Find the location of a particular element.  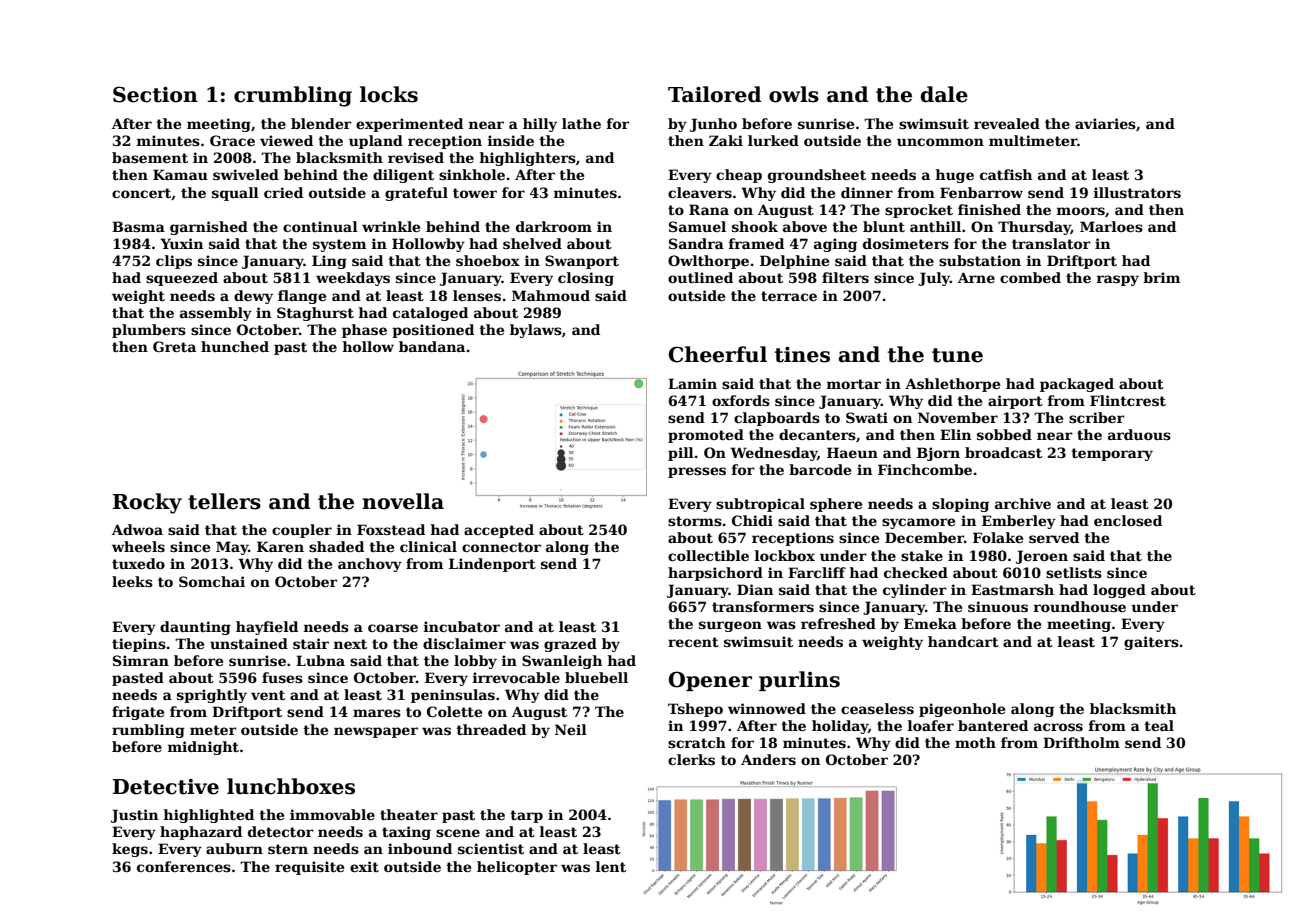

outlined is located at coordinates (700, 277).
